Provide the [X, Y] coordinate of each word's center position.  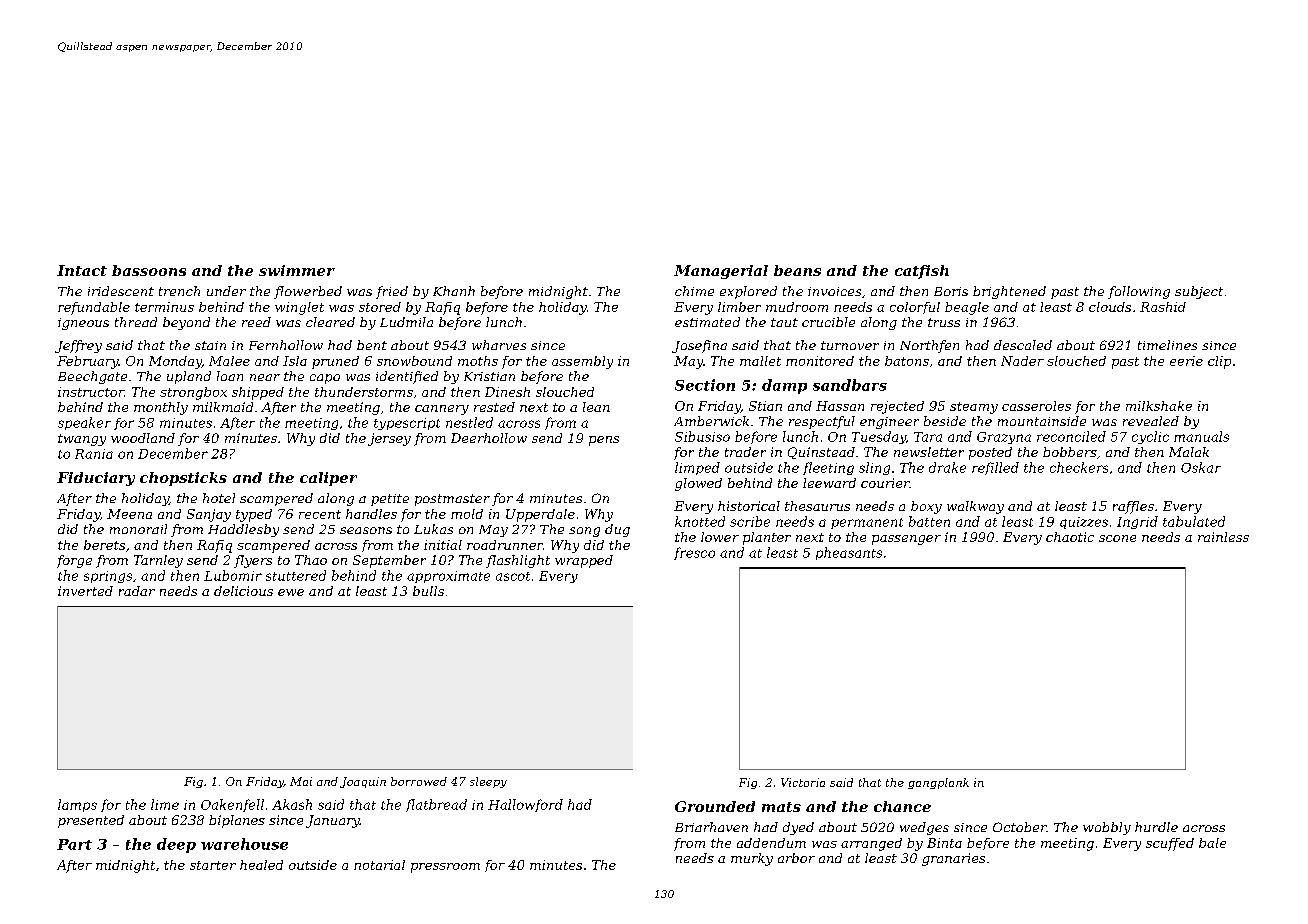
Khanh [454, 291]
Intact [82, 270]
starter [213, 865]
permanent [867, 523]
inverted [85, 591]
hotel [219, 498]
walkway [975, 507]
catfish [922, 272]
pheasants [849, 553]
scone [1117, 538]
